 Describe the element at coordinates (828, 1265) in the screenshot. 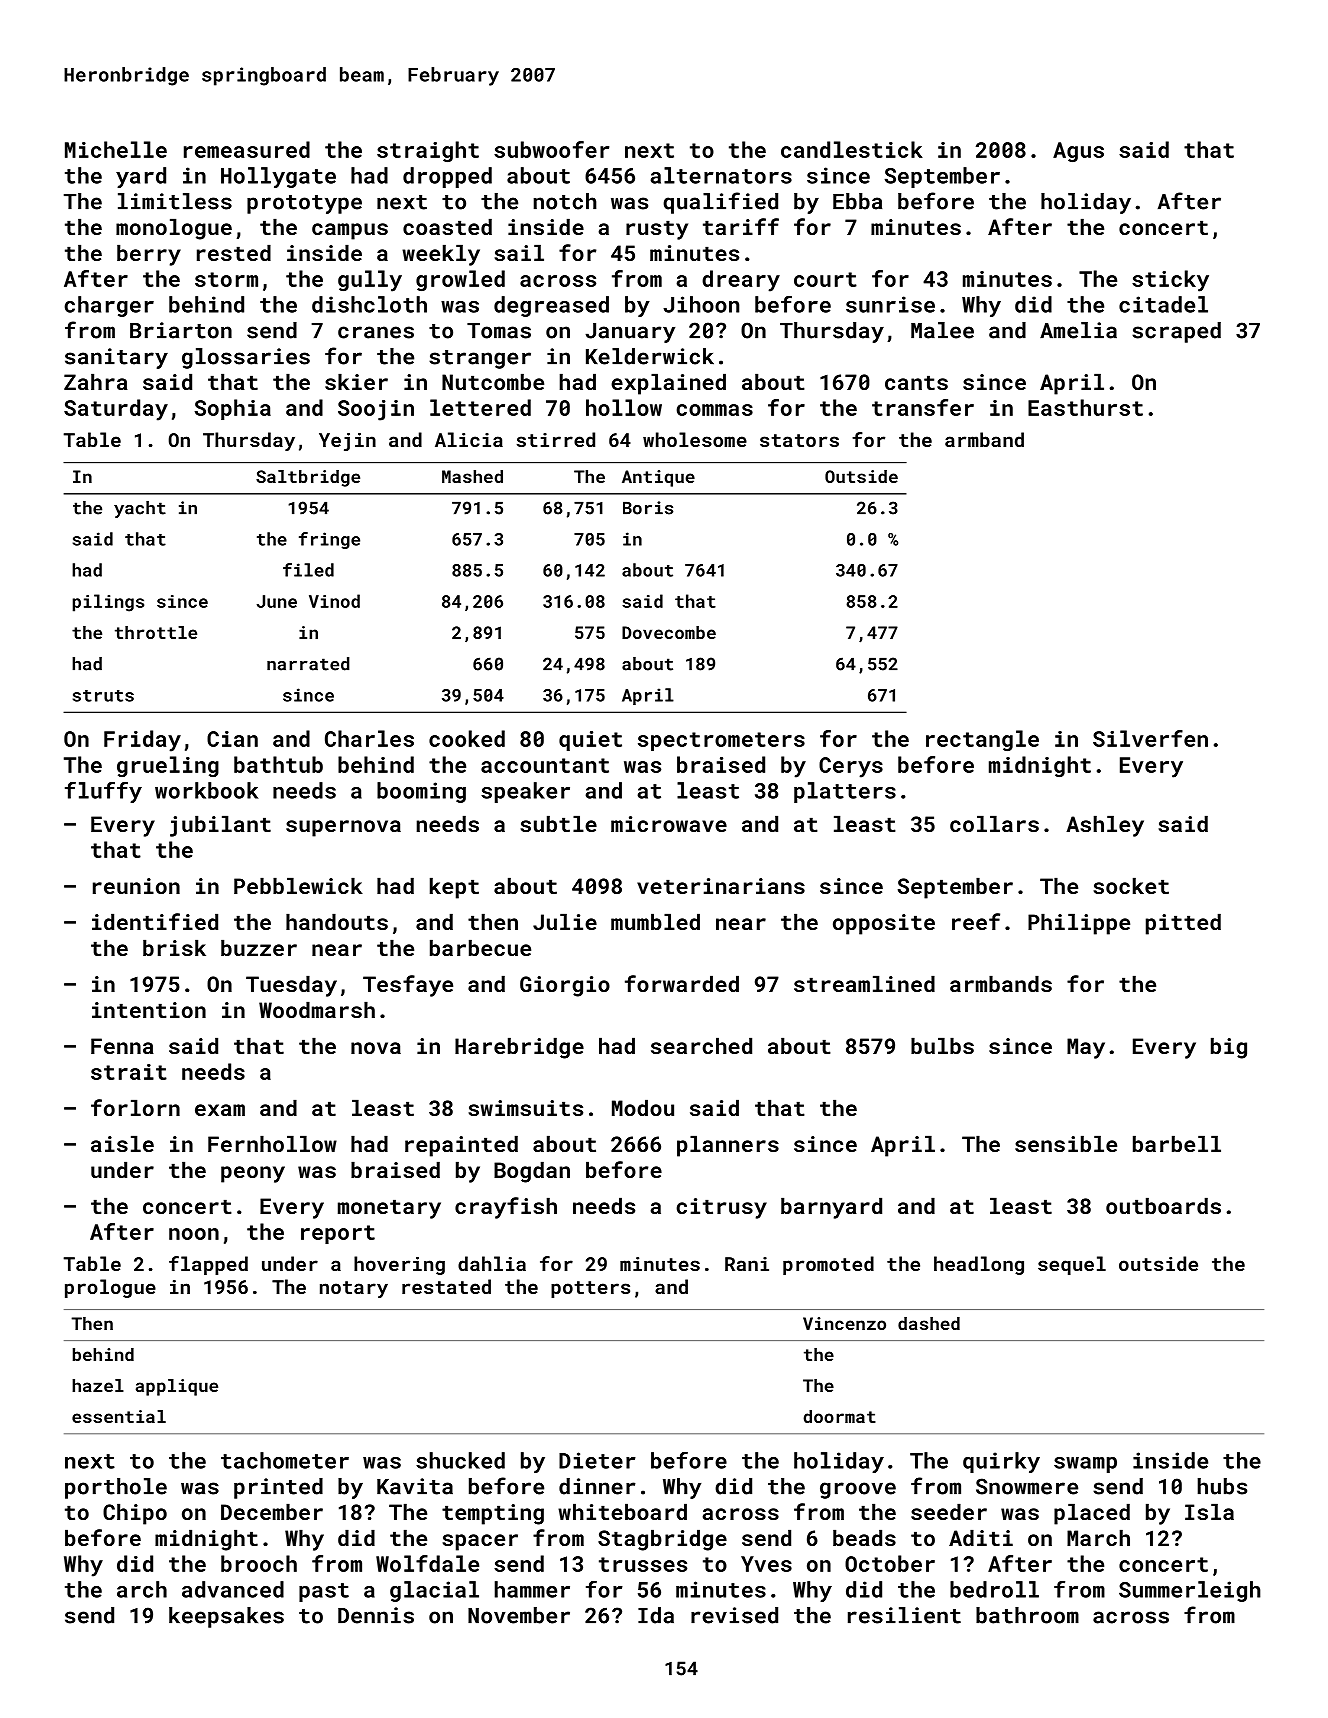

I see `promoted` at that location.
